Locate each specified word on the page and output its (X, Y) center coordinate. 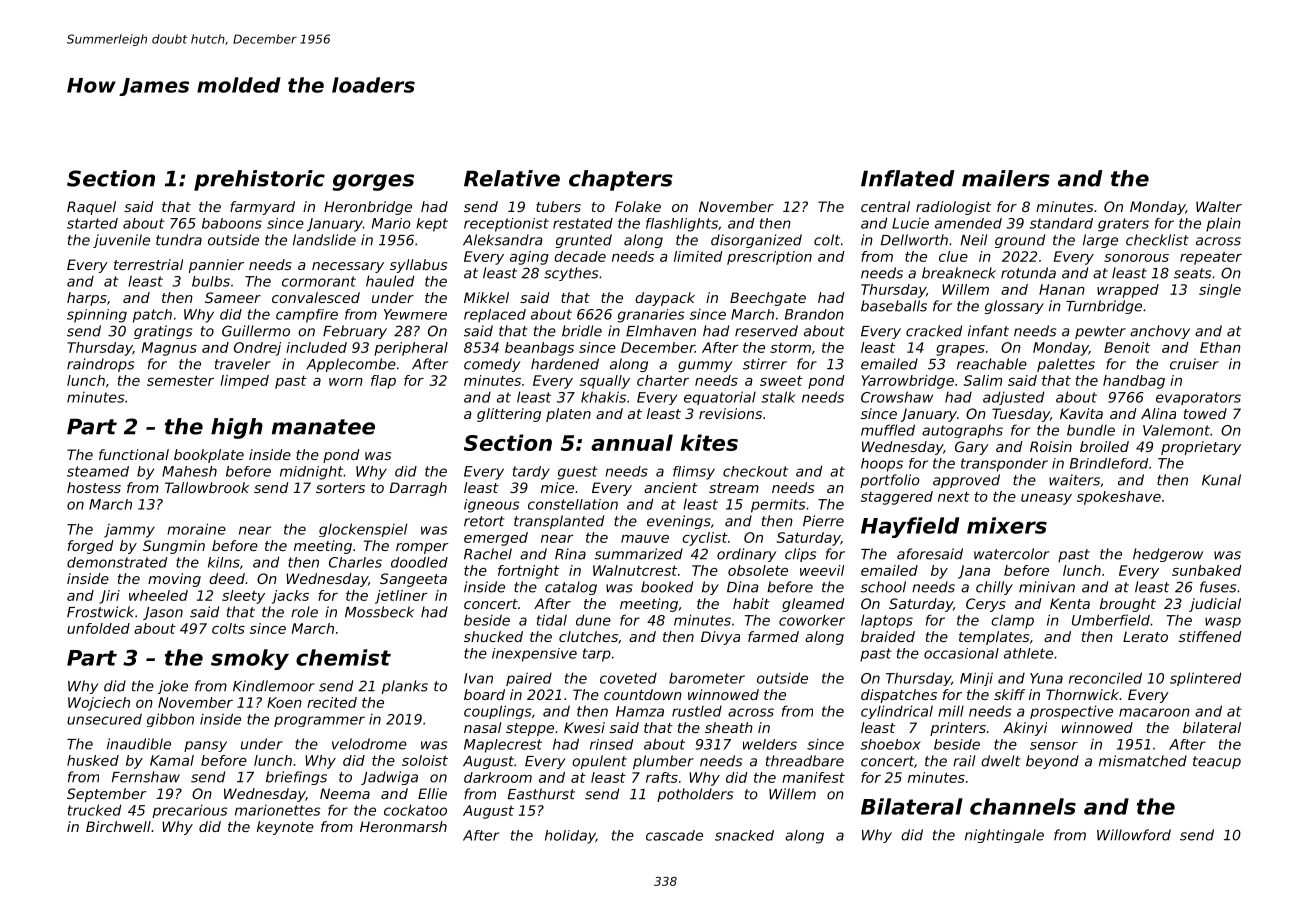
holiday (570, 837)
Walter (1219, 206)
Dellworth (914, 240)
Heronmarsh (403, 826)
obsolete (758, 570)
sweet (781, 381)
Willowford (1134, 835)
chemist (343, 657)
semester (180, 380)
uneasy (1046, 499)
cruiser (1194, 364)
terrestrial (148, 264)
